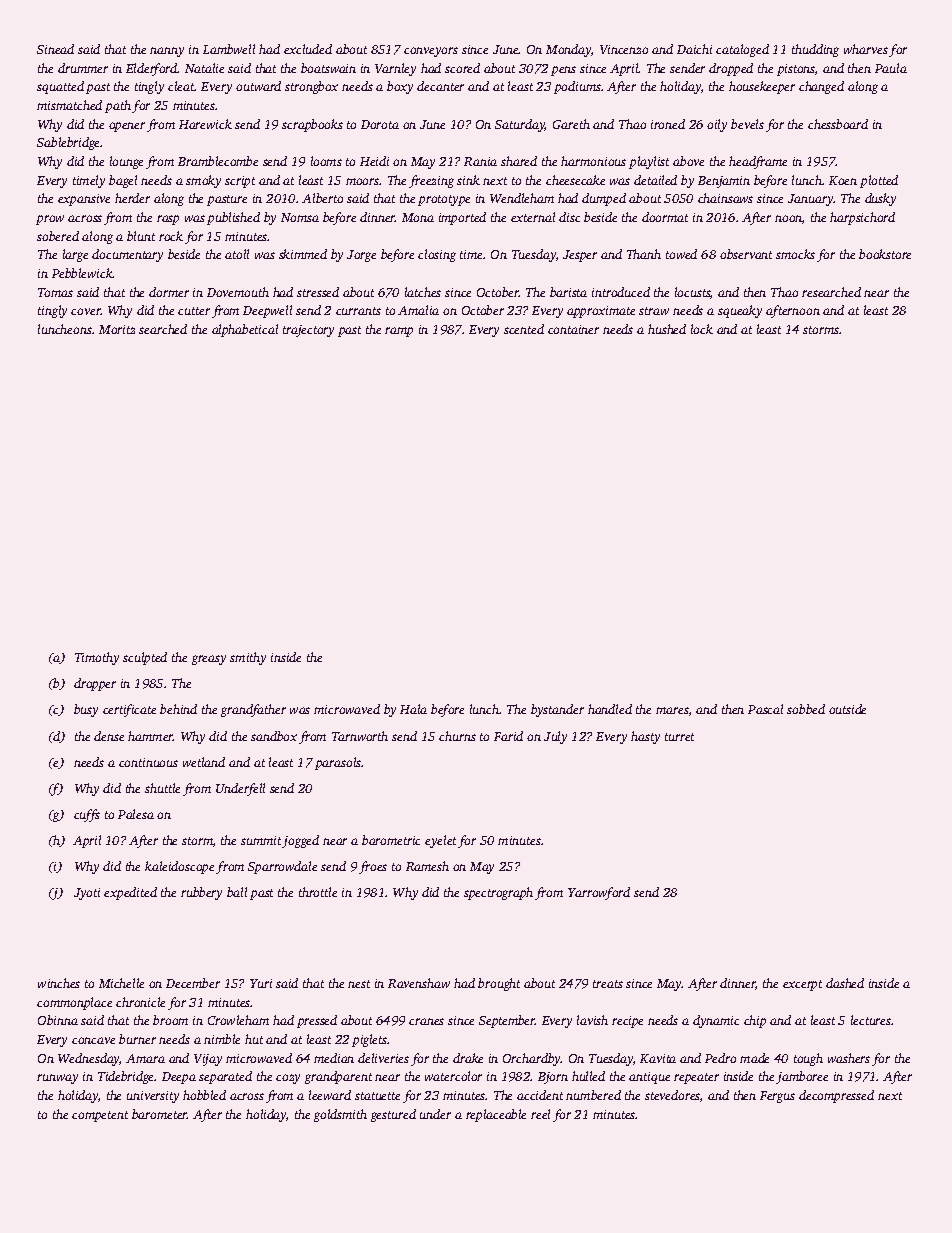 The width and height of the document is (952, 1233). I want to click on mares, so click(672, 710).
